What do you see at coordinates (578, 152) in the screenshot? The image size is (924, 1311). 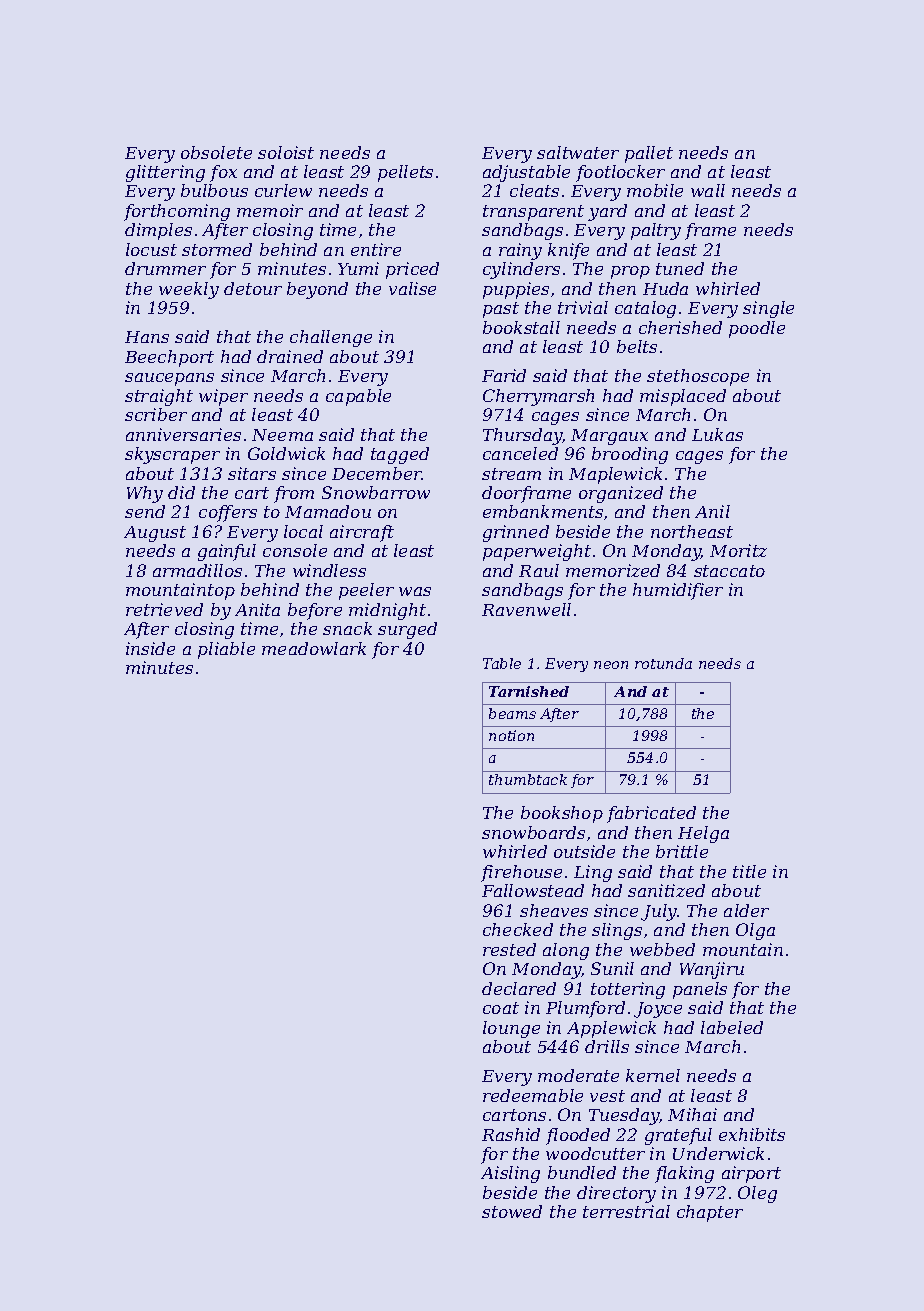 I see `saltwater` at bounding box center [578, 152].
